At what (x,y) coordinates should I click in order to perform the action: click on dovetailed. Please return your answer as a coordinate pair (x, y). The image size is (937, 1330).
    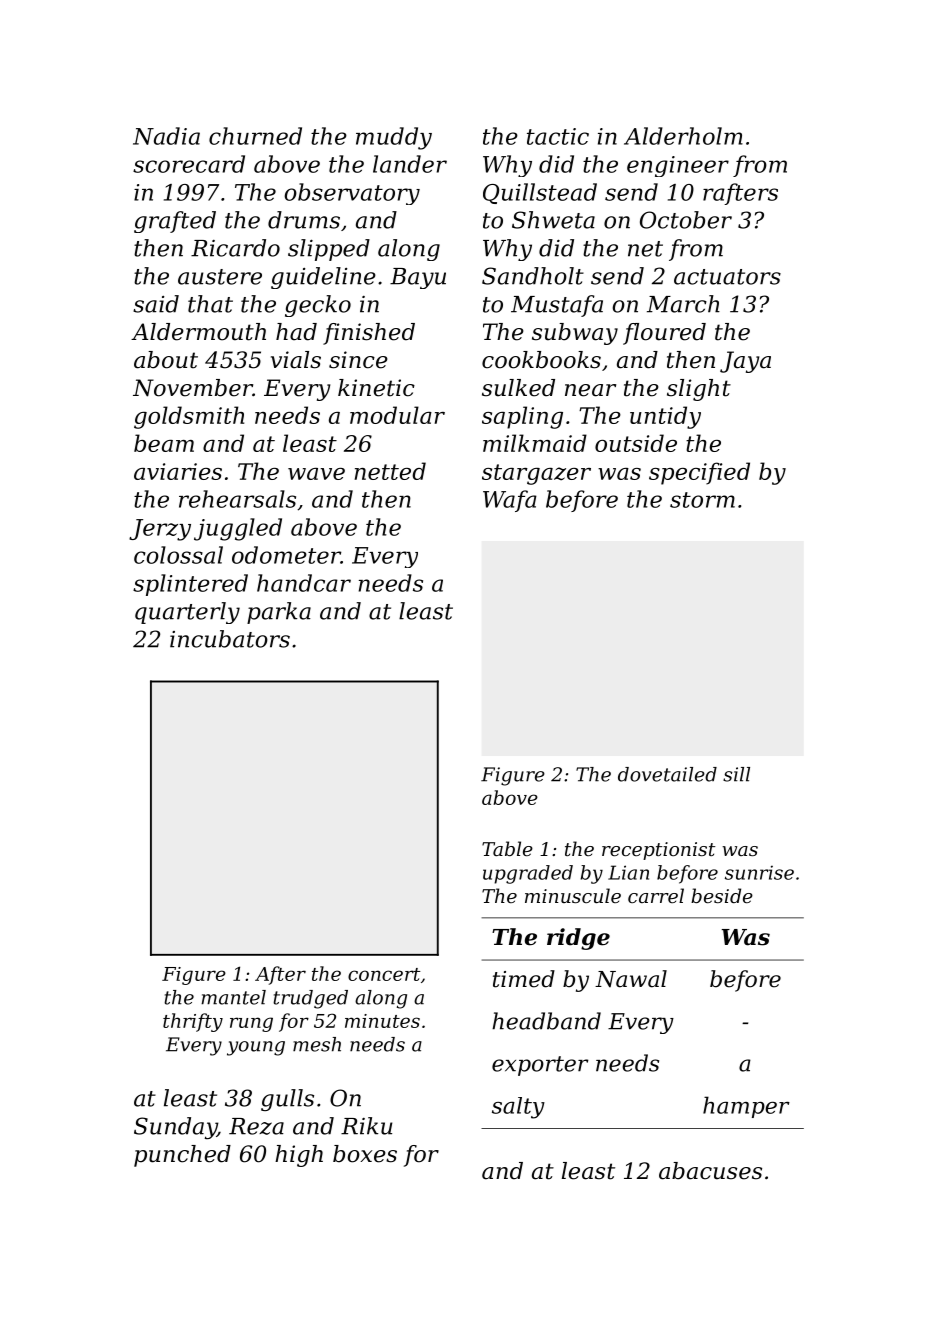
    Looking at the image, I should click on (667, 774).
